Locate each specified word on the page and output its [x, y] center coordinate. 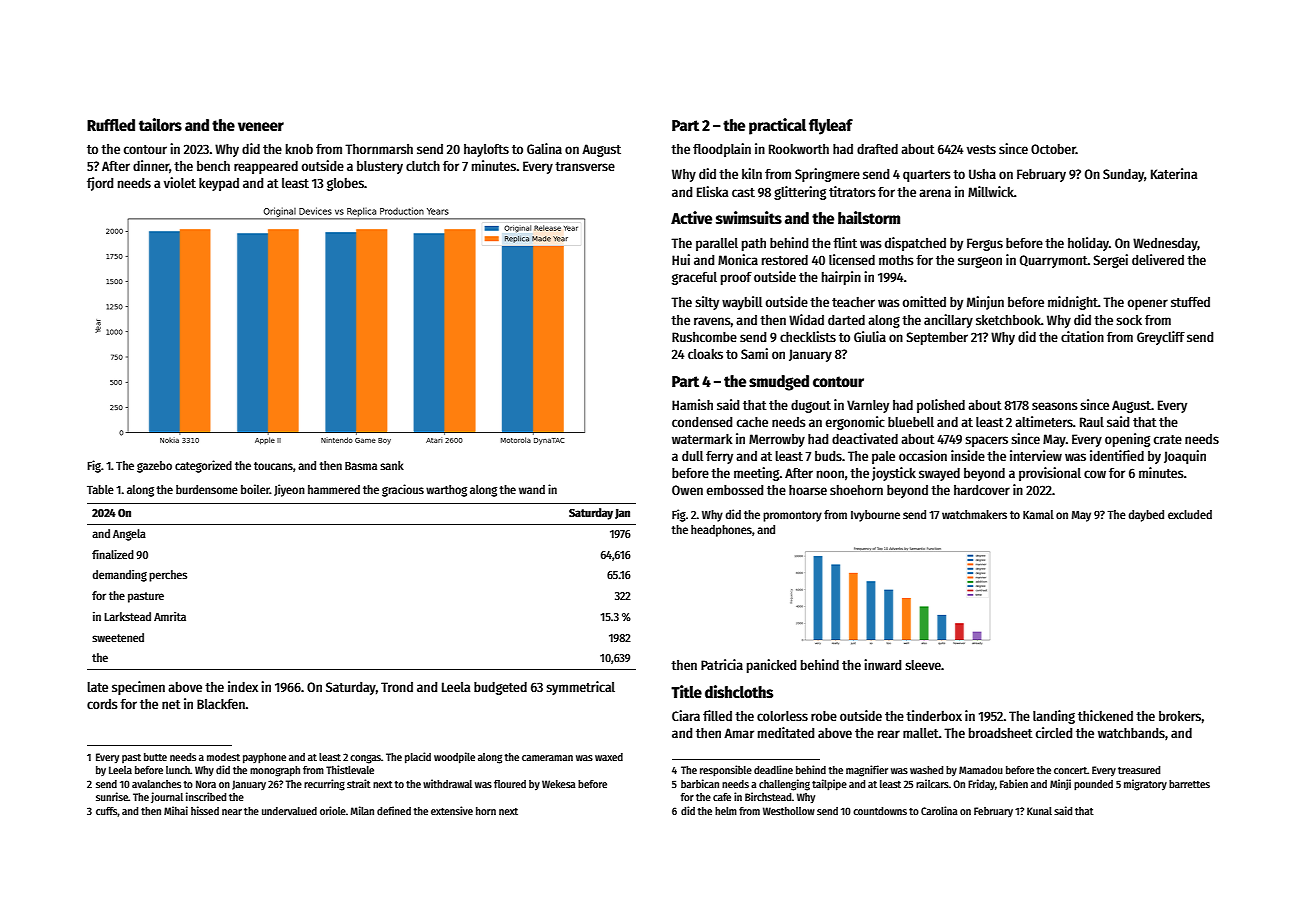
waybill [742, 303]
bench [213, 166]
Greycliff [1161, 338]
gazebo [154, 467]
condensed [702, 422]
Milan [362, 810]
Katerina [1174, 173]
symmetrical [580, 688]
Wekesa [559, 784]
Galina [544, 148]
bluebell [911, 422]
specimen [138, 688]
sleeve [923, 665]
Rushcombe [704, 337]
